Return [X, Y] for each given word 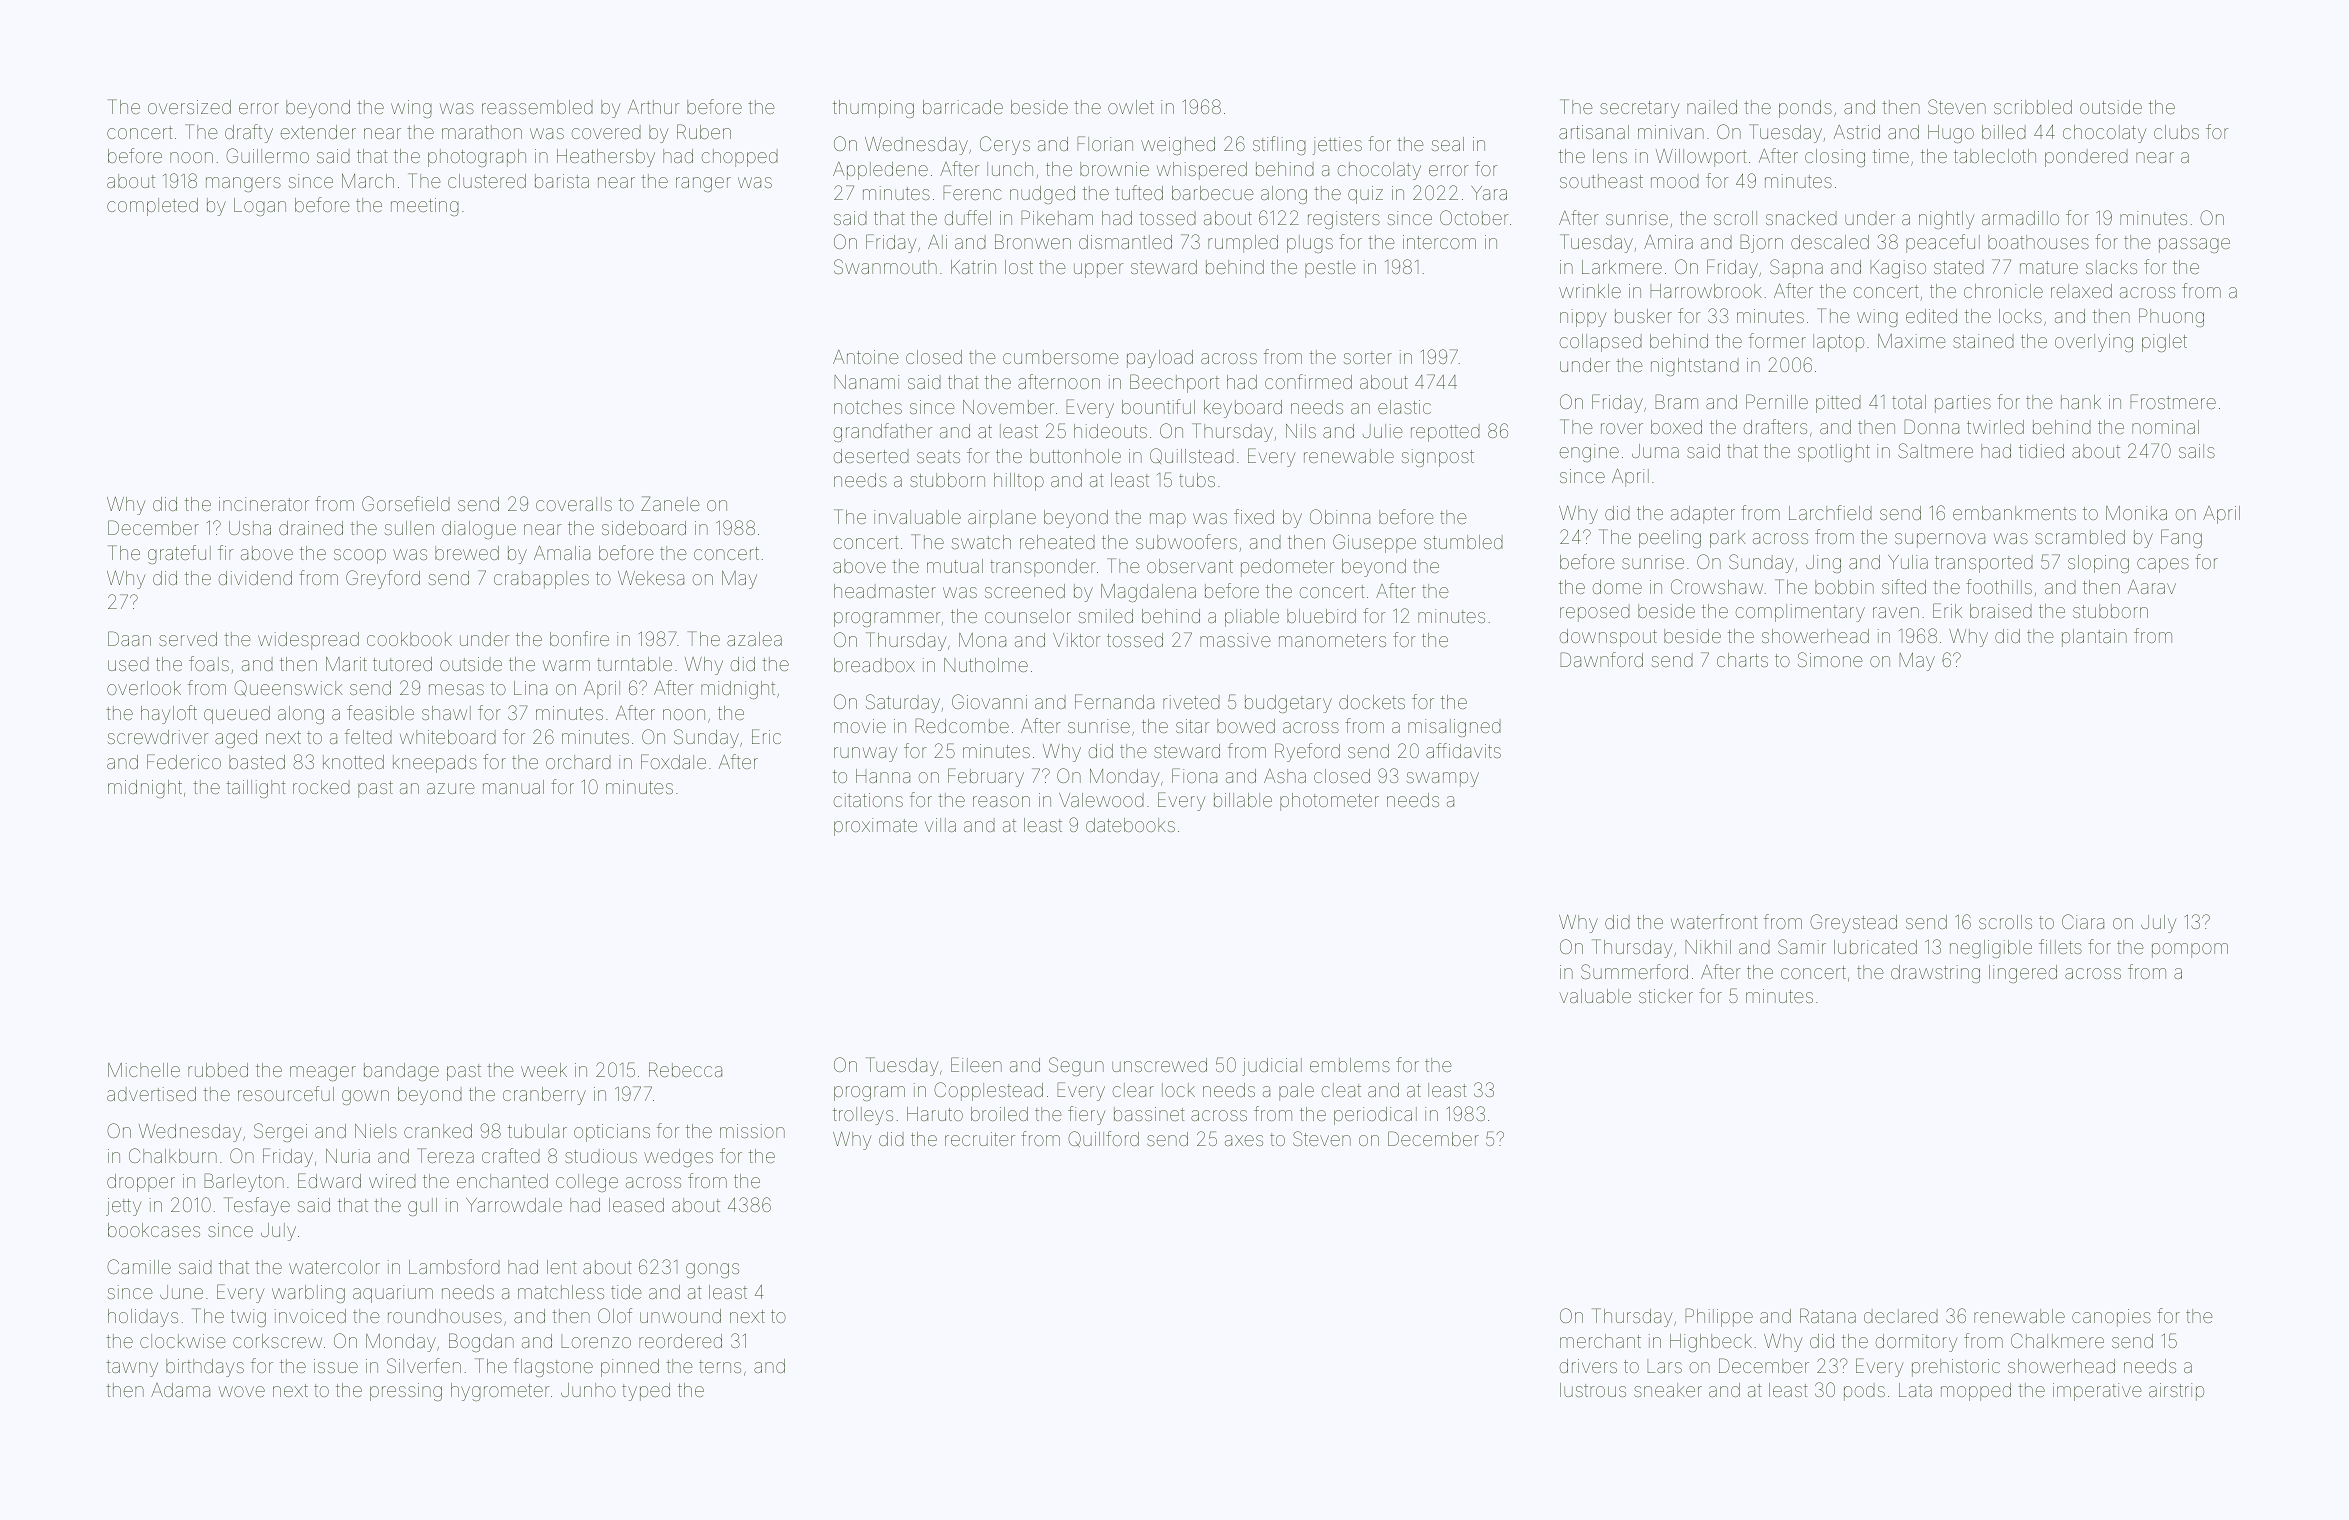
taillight [256, 789]
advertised [151, 1094]
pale [1296, 1092]
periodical [1375, 1116]
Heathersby [606, 158]
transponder [1043, 568]
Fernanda [1114, 701]
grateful [179, 554]
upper [1099, 270]
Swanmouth [885, 266]
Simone [1830, 659]
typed [646, 1392]
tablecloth [1995, 156]
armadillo [2020, 218]
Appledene [880, 171]
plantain [2094, 638]
